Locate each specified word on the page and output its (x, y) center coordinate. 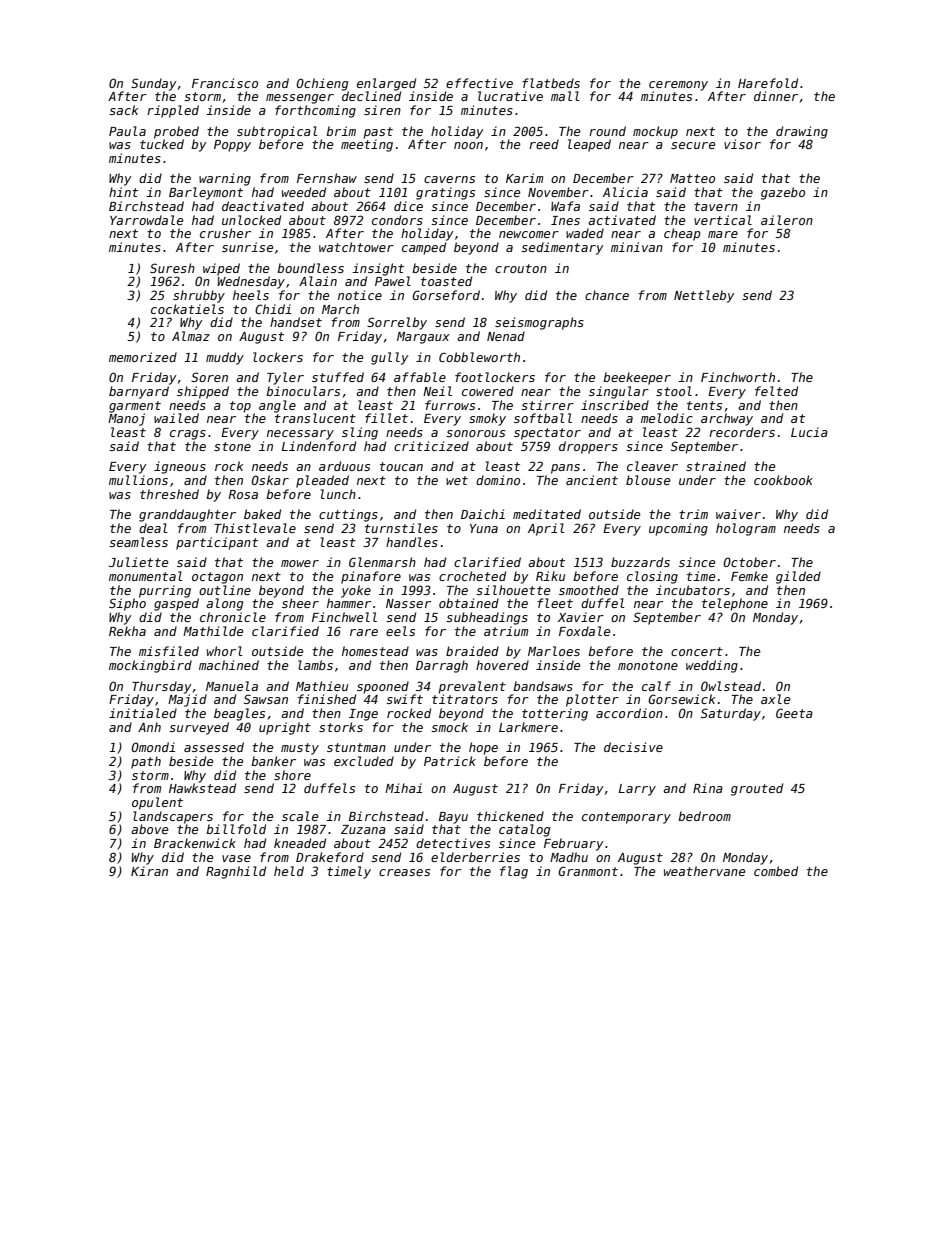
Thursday (161, 687)
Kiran (149, 871)
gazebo (783, 193)
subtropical (277, 132)
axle (776, 699)
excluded (364, 761)
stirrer (547, 405)
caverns (449, 179)
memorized (143, 357)
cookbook (783, 480)
